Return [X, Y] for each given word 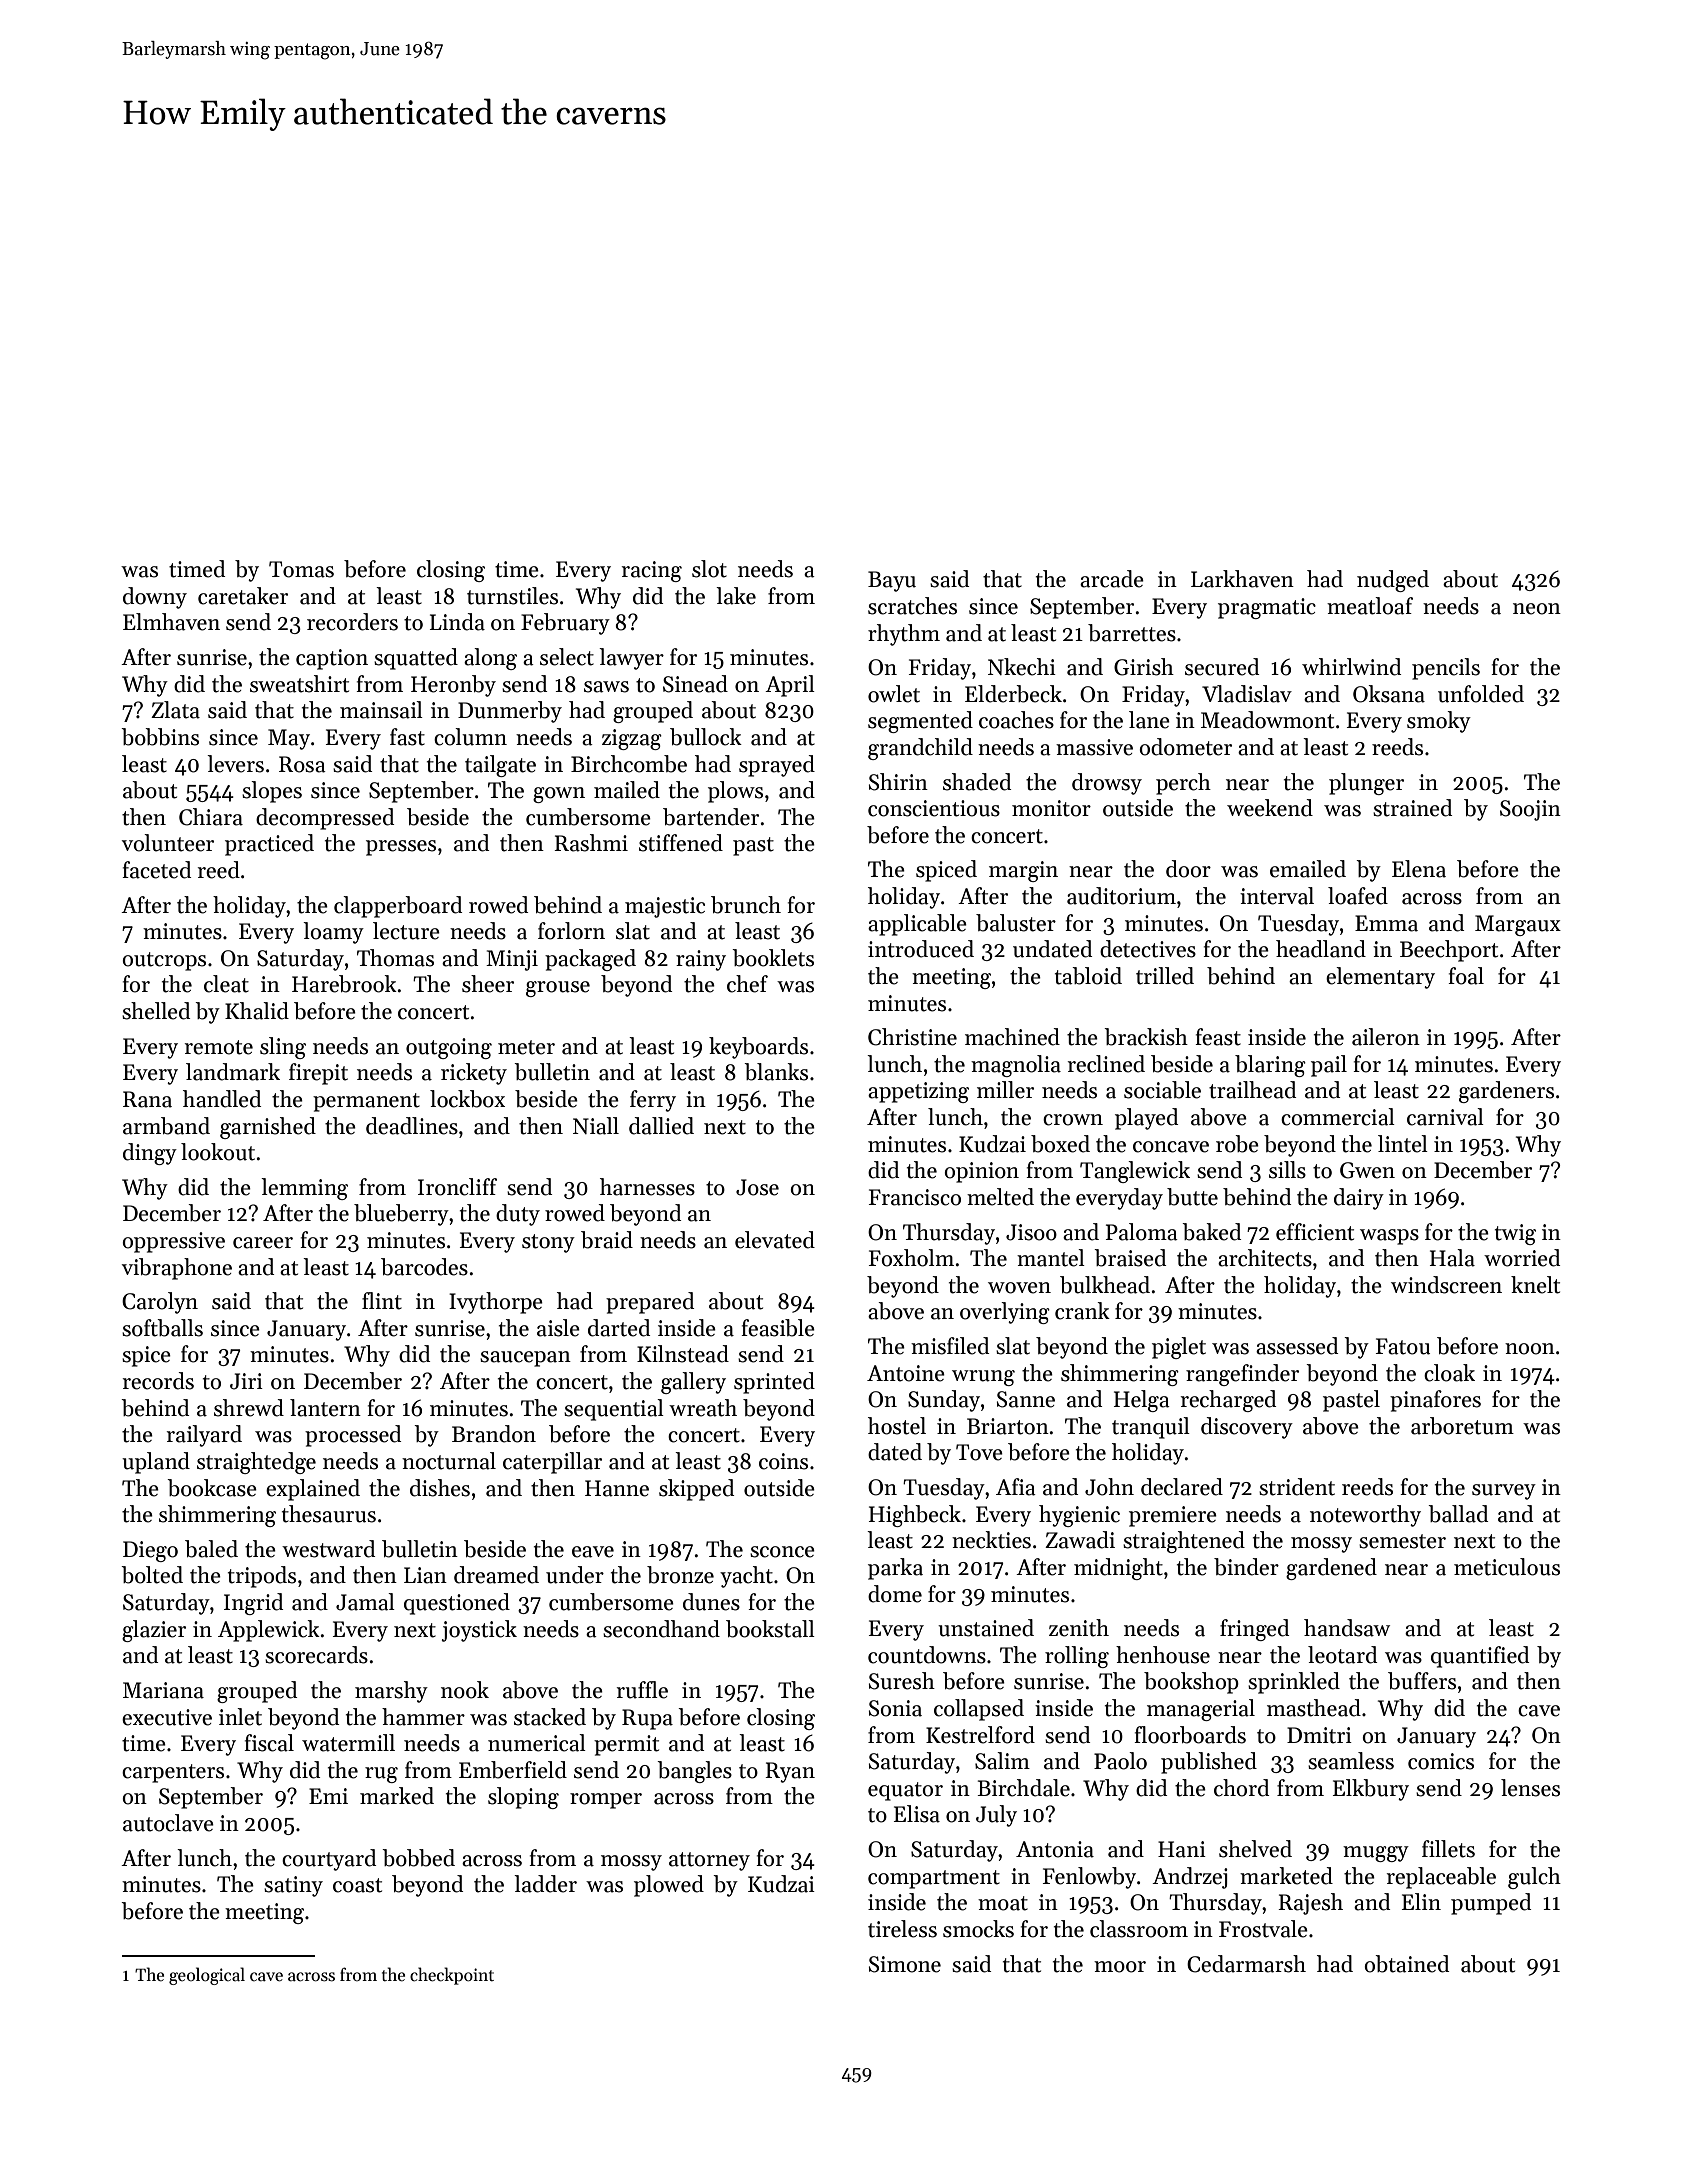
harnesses [647, 1187]
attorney [709, 1861]
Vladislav [1247, 694]
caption [332, 659]
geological [207, 1976]
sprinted [774, 1383]
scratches [912, 606]
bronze [680, 1575]
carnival [1445, 1117]
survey [1504, 1492]
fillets [1448, 1849]
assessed [1297, 1346]
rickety [474, 1074]
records [158, 1381]
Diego [150, 1551]
